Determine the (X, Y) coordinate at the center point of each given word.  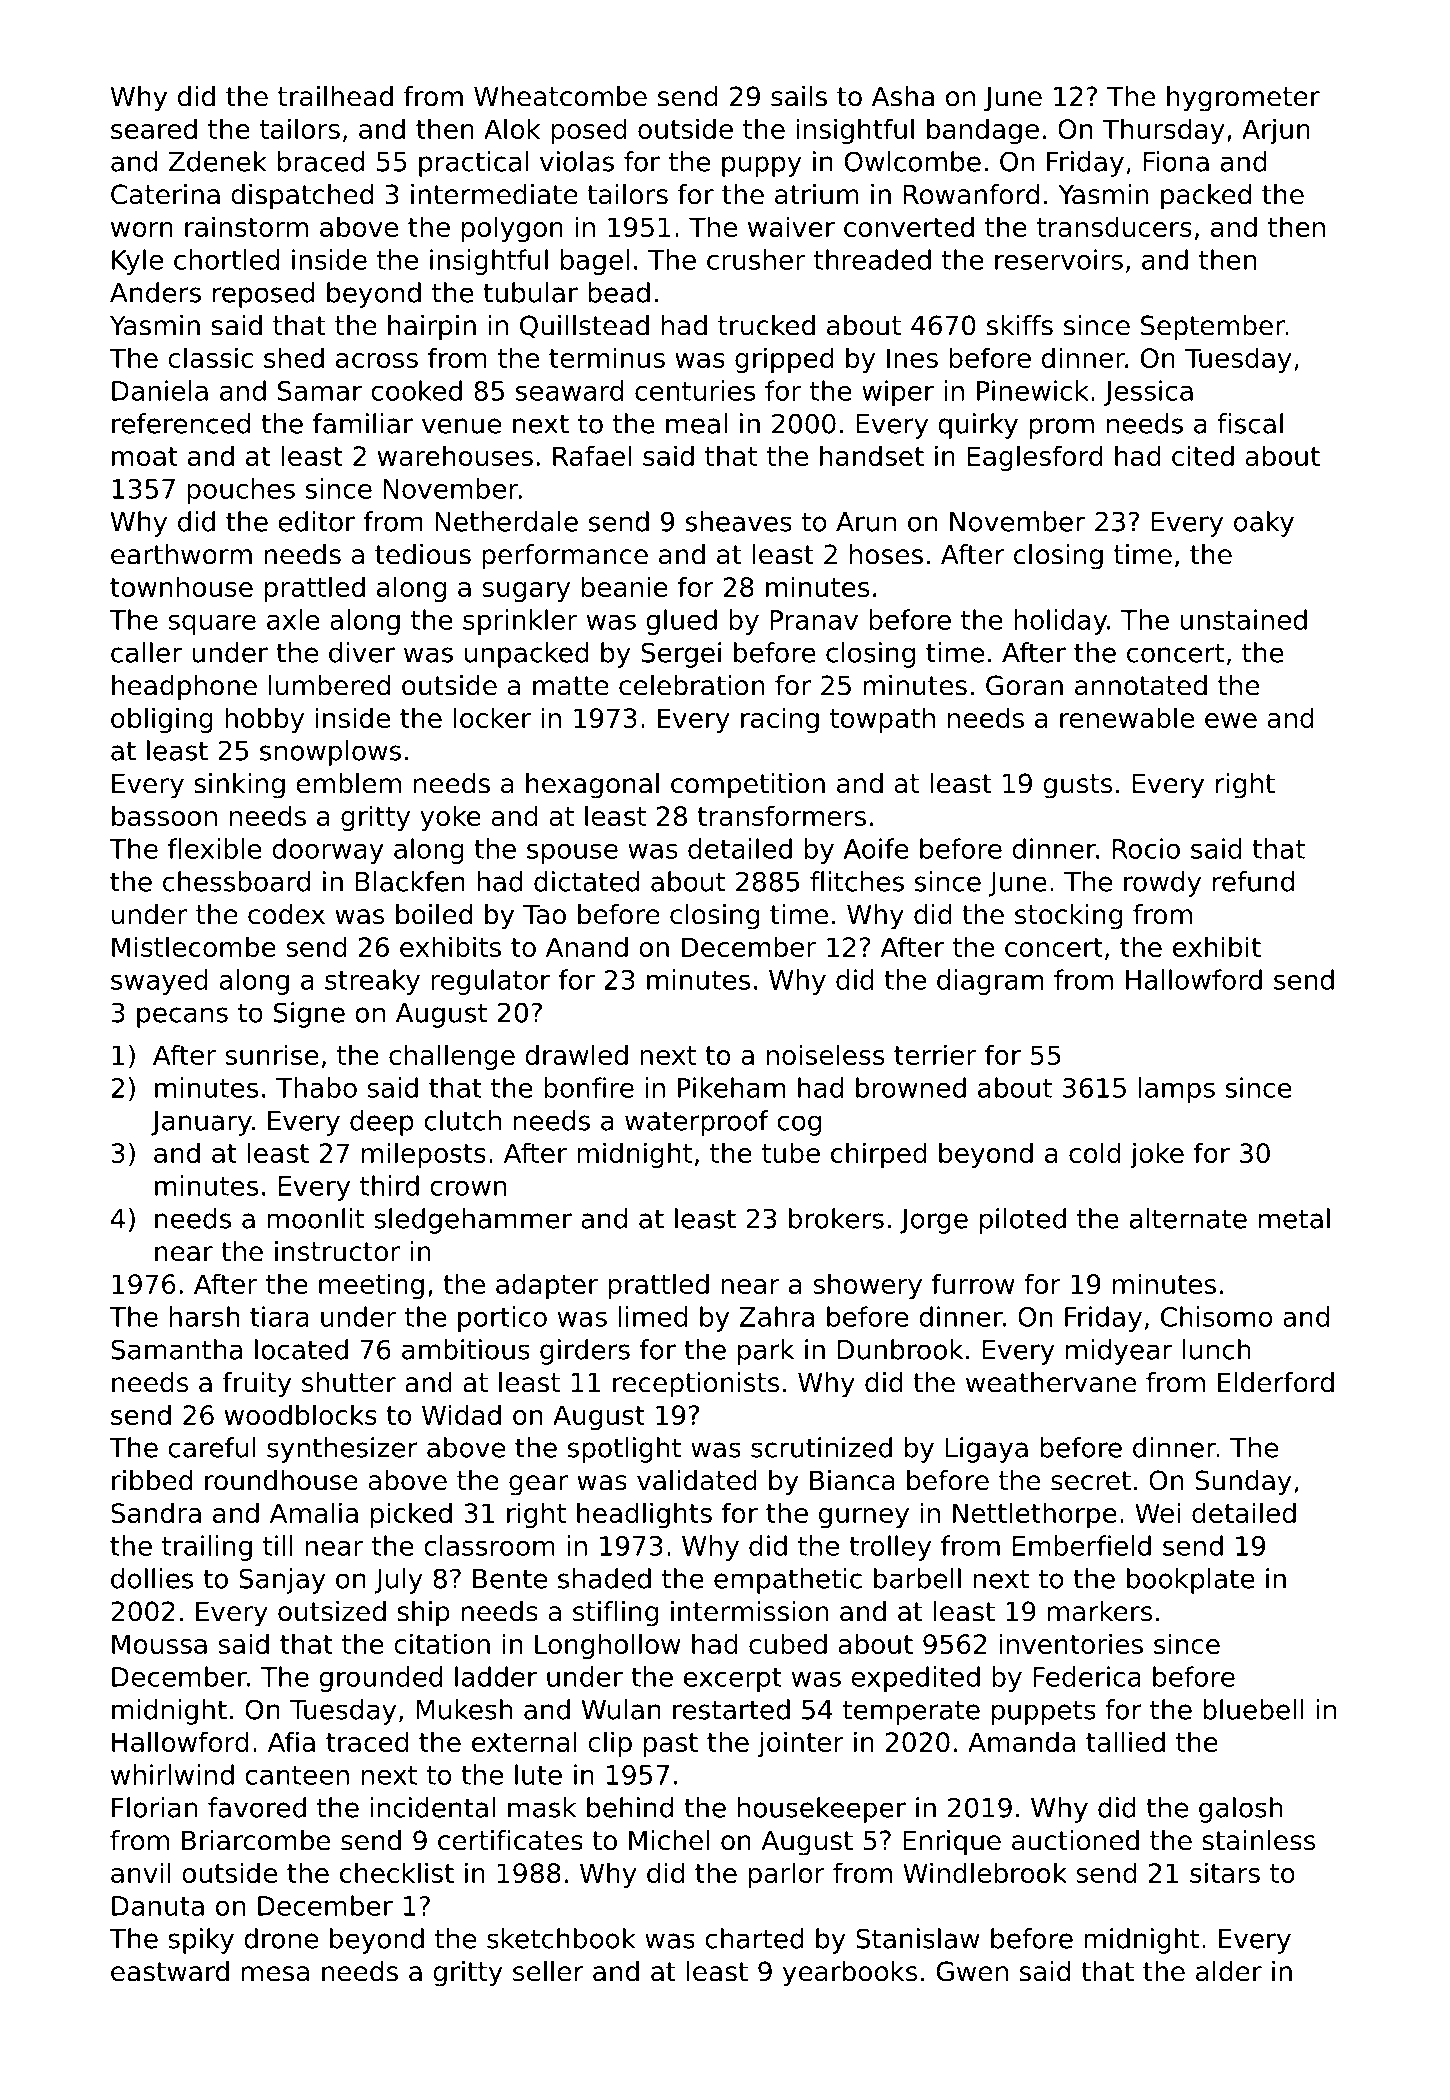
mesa (275, 1974)
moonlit (315, 1218)
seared (154, 128)
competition (748, 786)
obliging (162, 720)
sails (799, 96)
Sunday (1243, 1483)
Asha (903, 96)
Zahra (776, 1316)
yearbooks (850, 1974)
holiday (1060, 622)
